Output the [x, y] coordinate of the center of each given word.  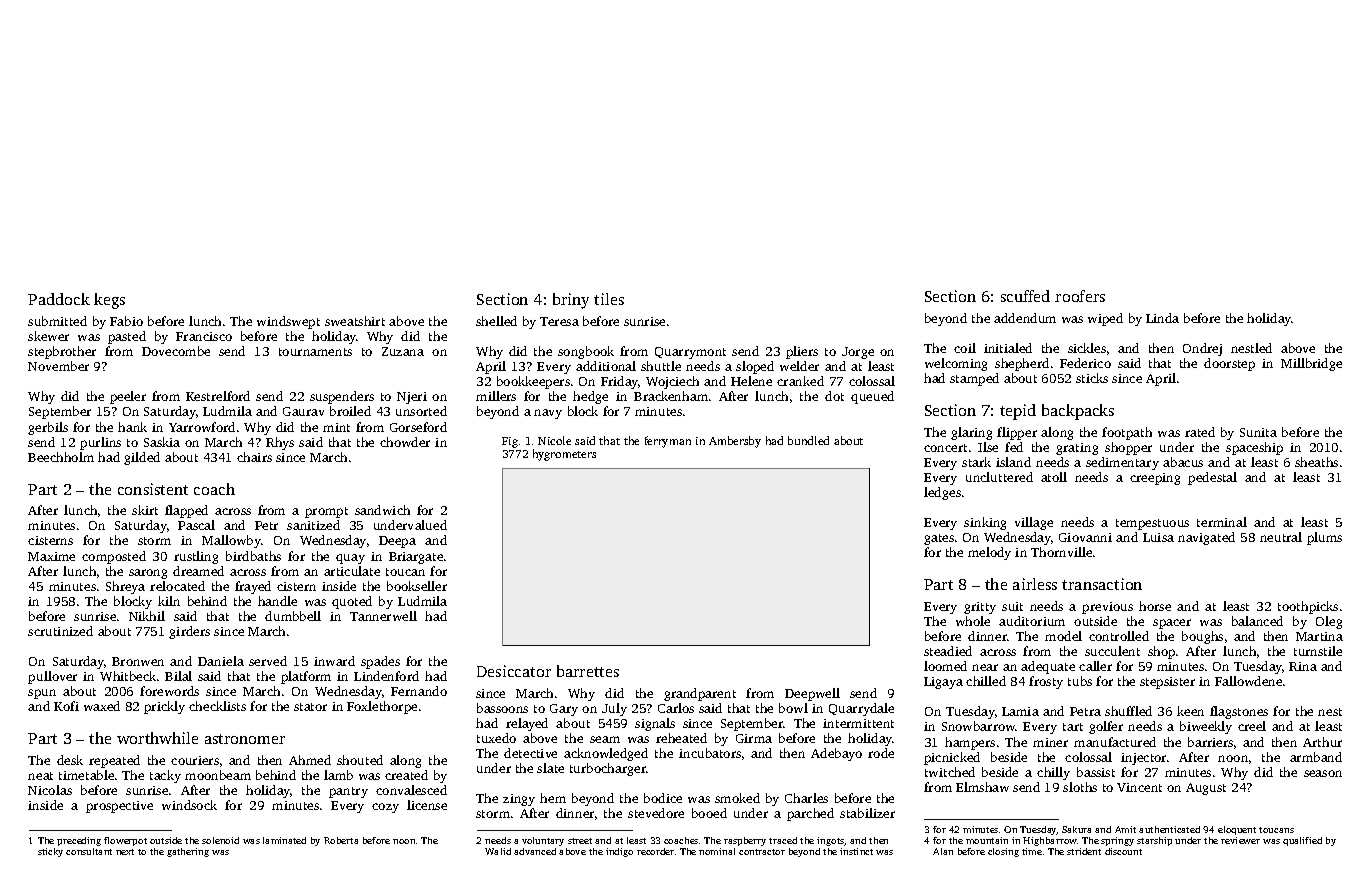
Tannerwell [383, 616]
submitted [57, 321]
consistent [153, 489]
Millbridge [1311, 364]
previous [1107, 608]
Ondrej [1202, 349]
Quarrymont [690, 353]
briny [571, 301]
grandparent [700, 694]
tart [1073, 727]
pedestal [1212, 478]
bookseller [417, 586]
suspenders [342, 397]
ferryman [668, 442]
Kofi [66, 706]
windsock [189, 805]
